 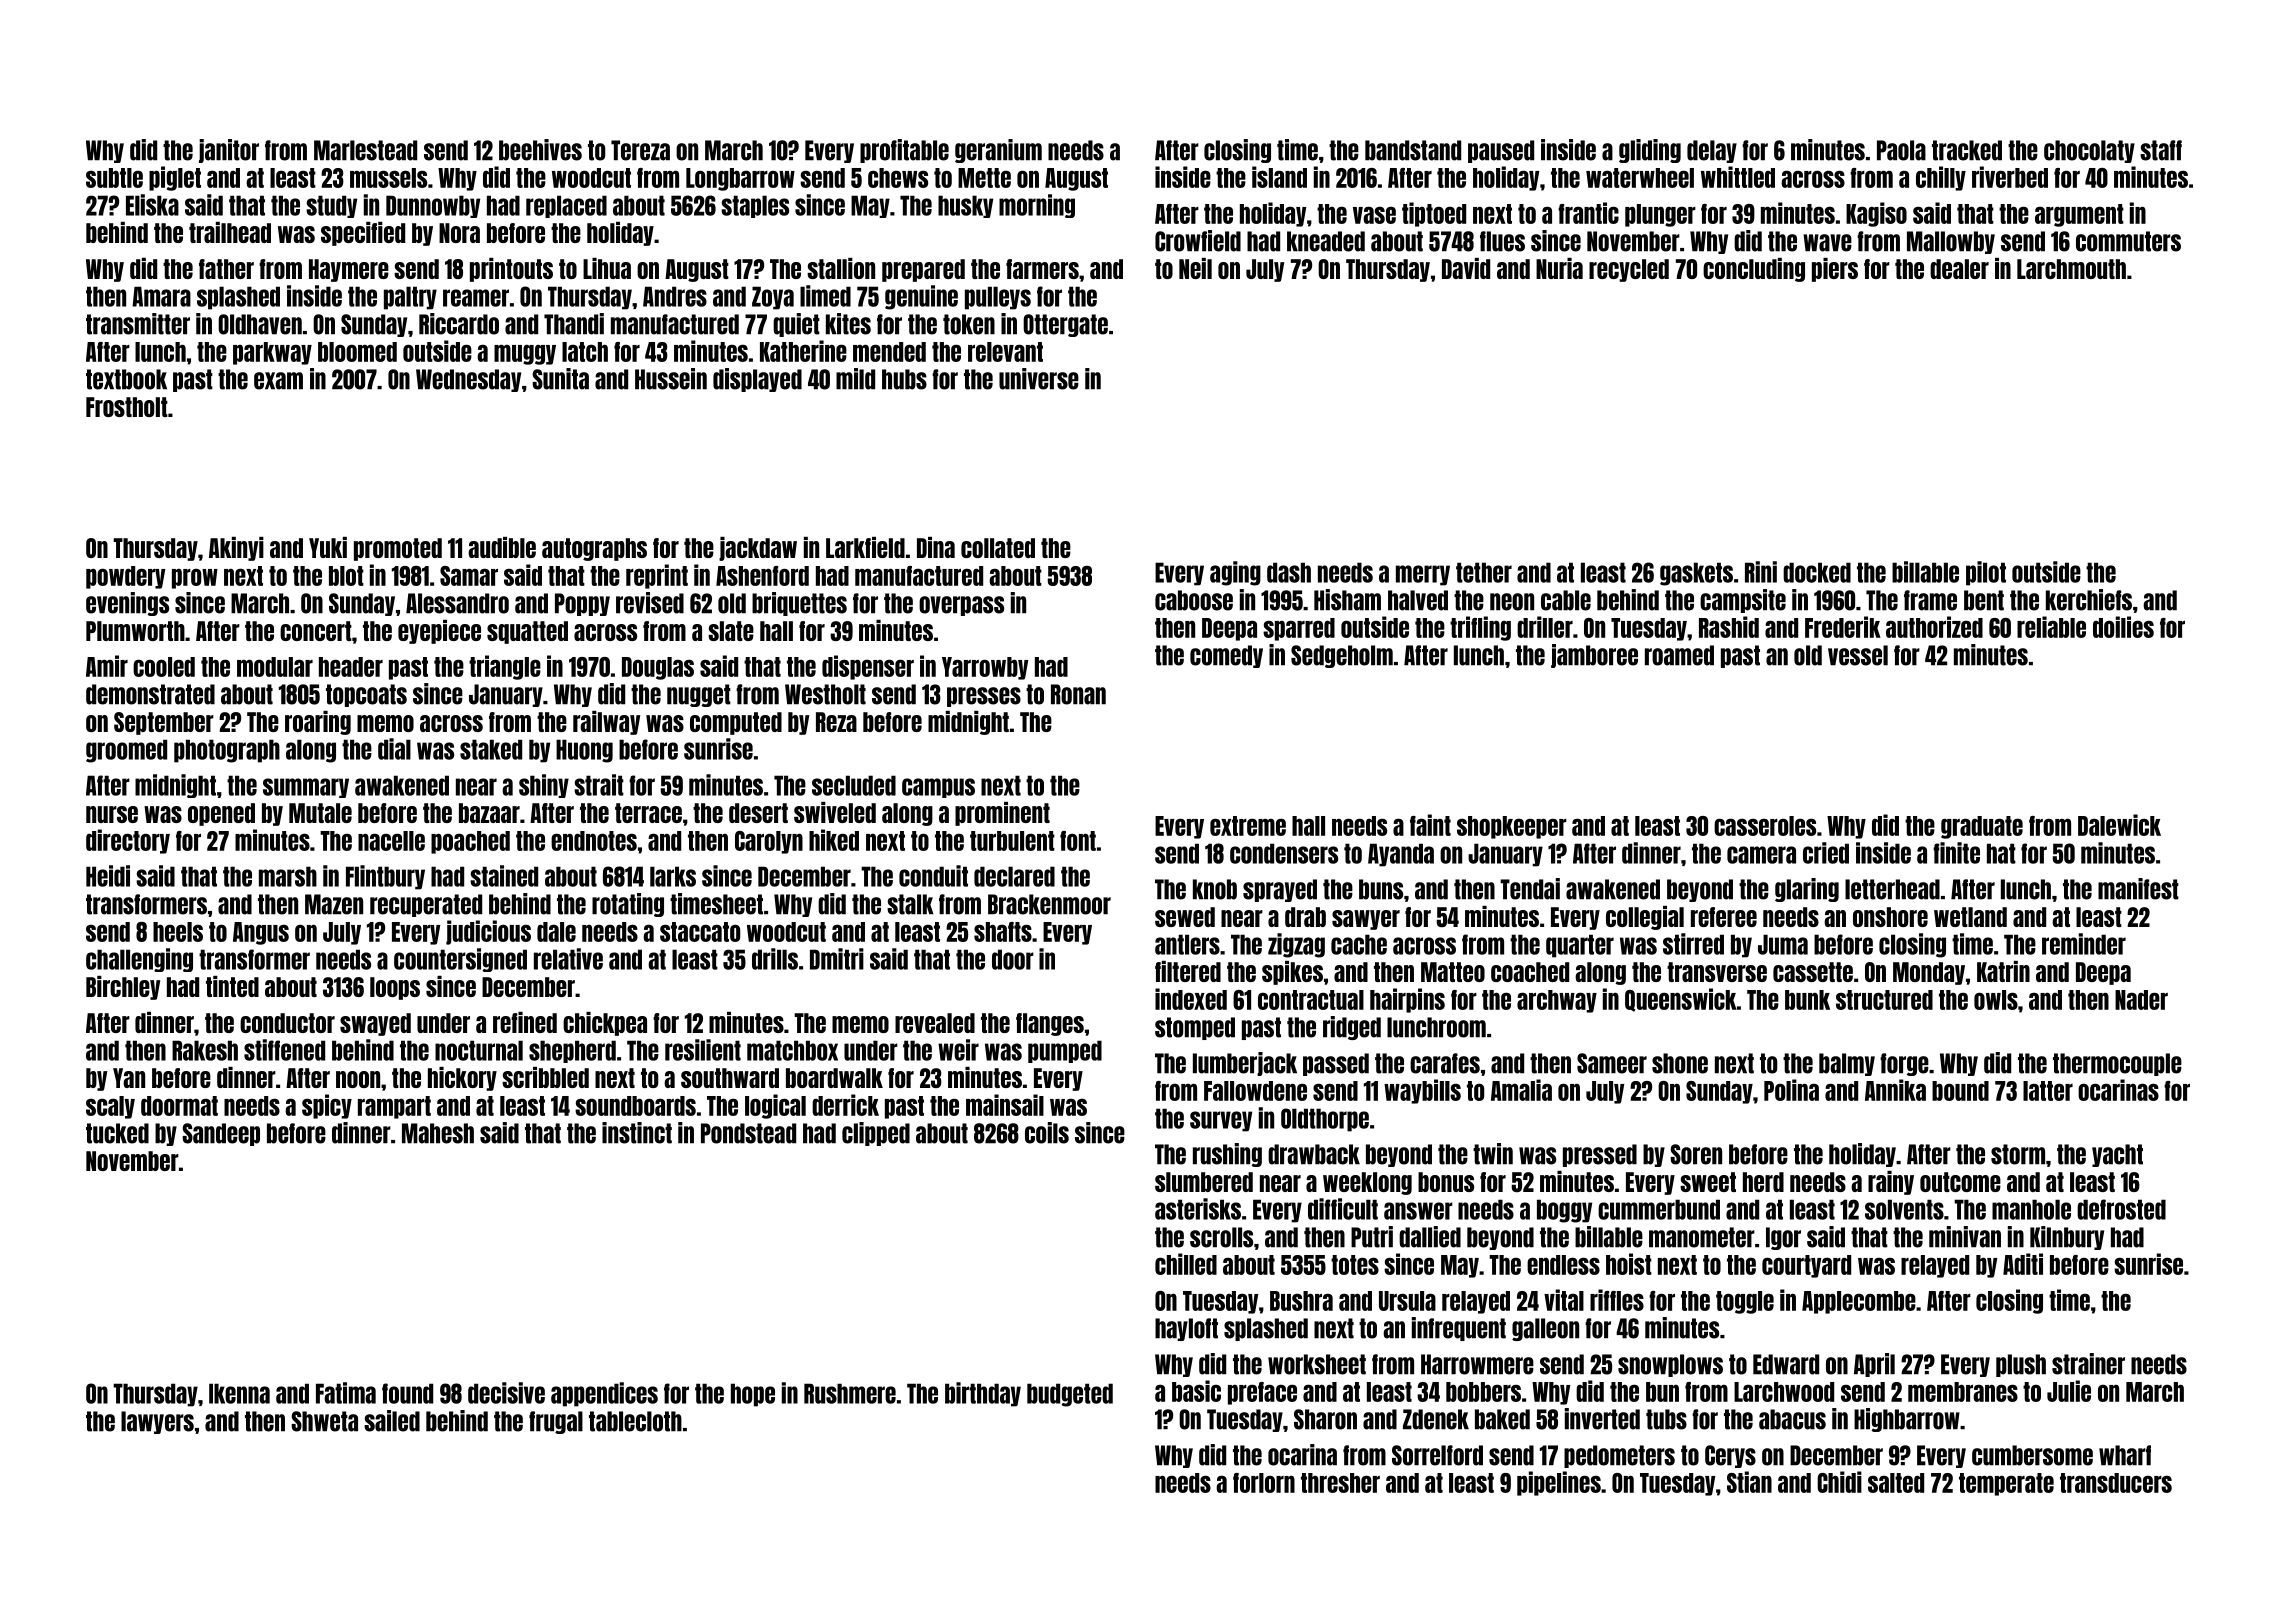 What do you see at coordinates (736, 723) in the page?
I see `computed` at bounding box center [736, 723].
